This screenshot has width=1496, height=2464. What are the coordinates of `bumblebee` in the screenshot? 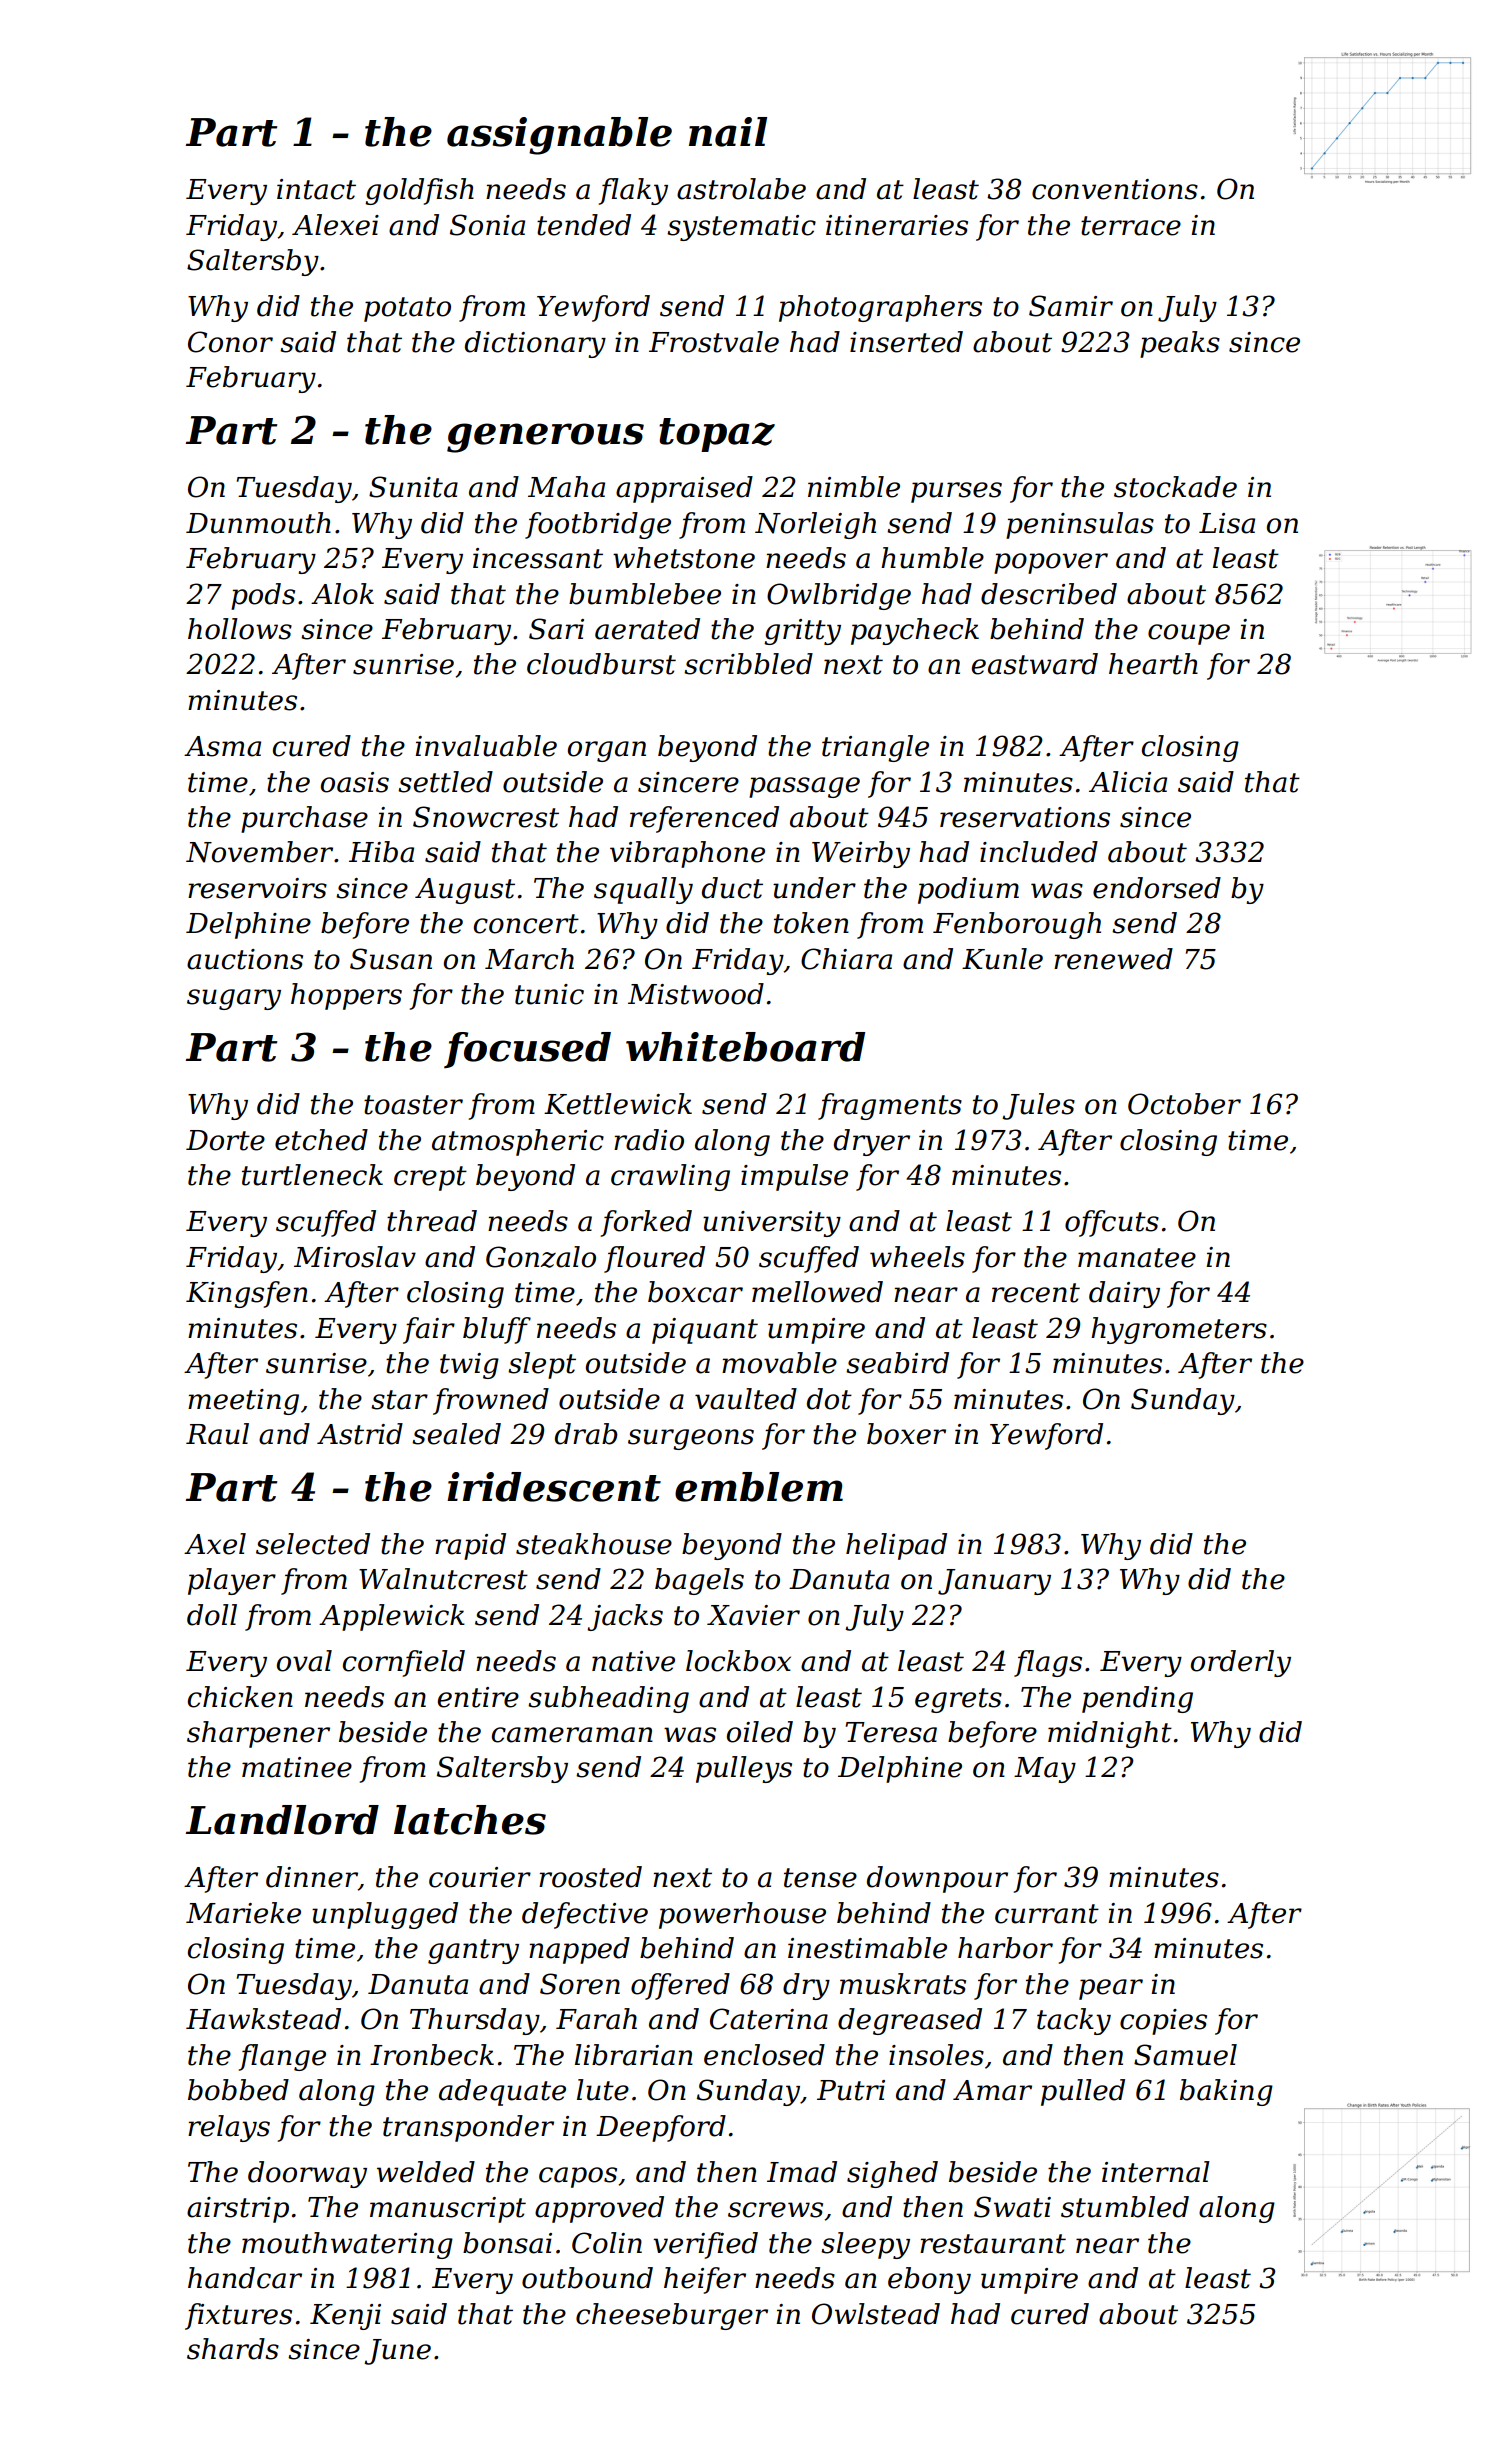 It's located at (645, 594).
